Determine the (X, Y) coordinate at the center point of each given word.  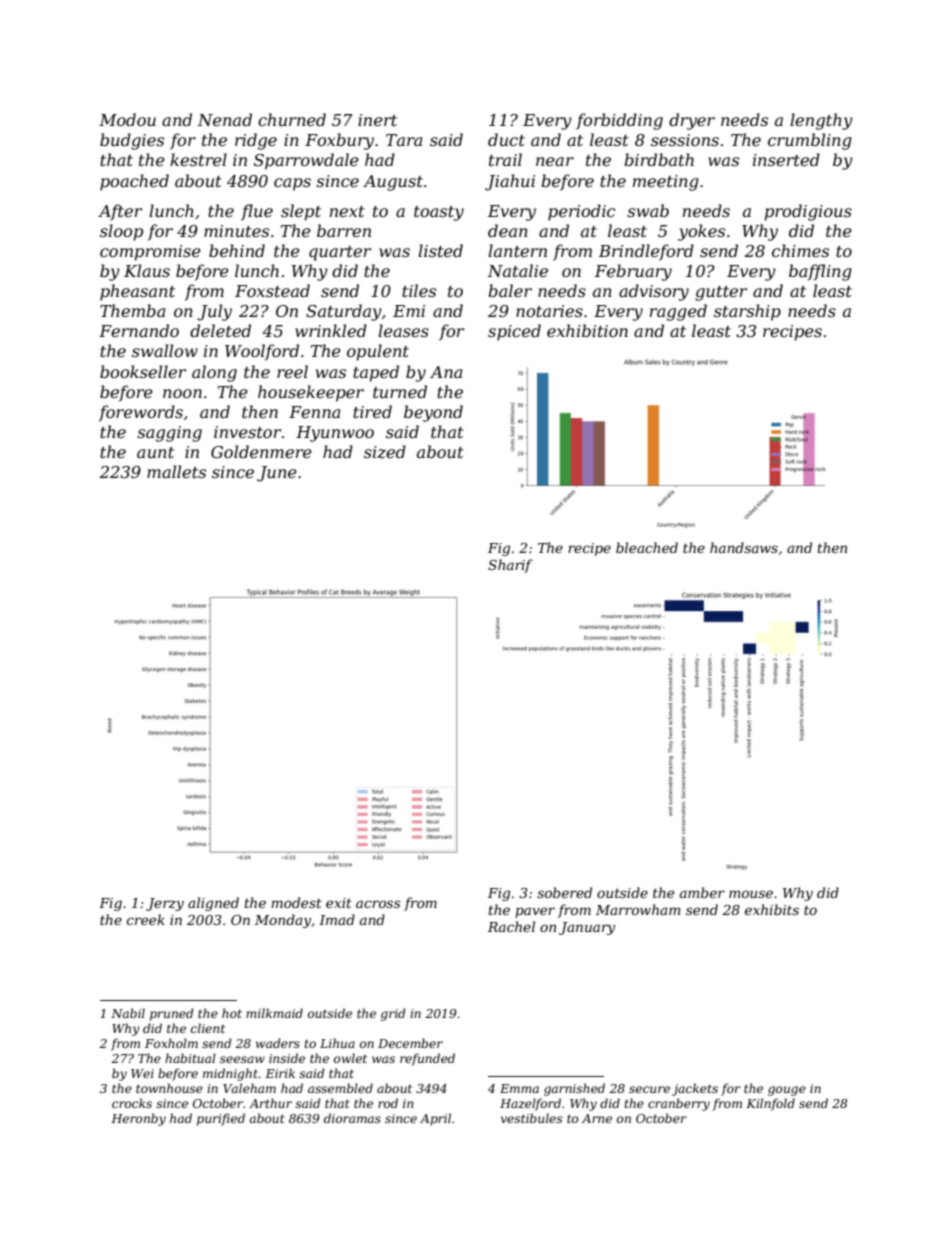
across (378, 904)
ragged (678, 312)
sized (385, 452)
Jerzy (165, 904)
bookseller (143, 371)
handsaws (744, 547)
